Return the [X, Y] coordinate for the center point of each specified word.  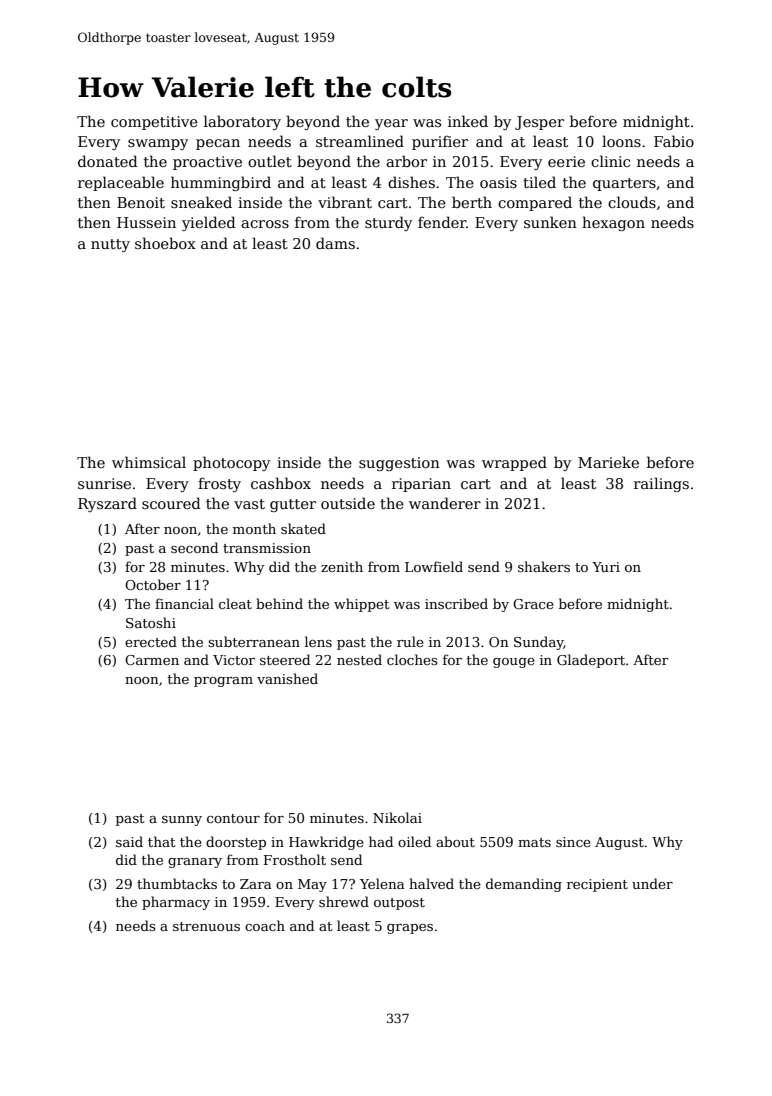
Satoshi [151, 622]
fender [442, 222]
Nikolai [397, 817]
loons [621, 141]
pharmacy [176, 903]
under [652, 883]
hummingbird [221, 183]
